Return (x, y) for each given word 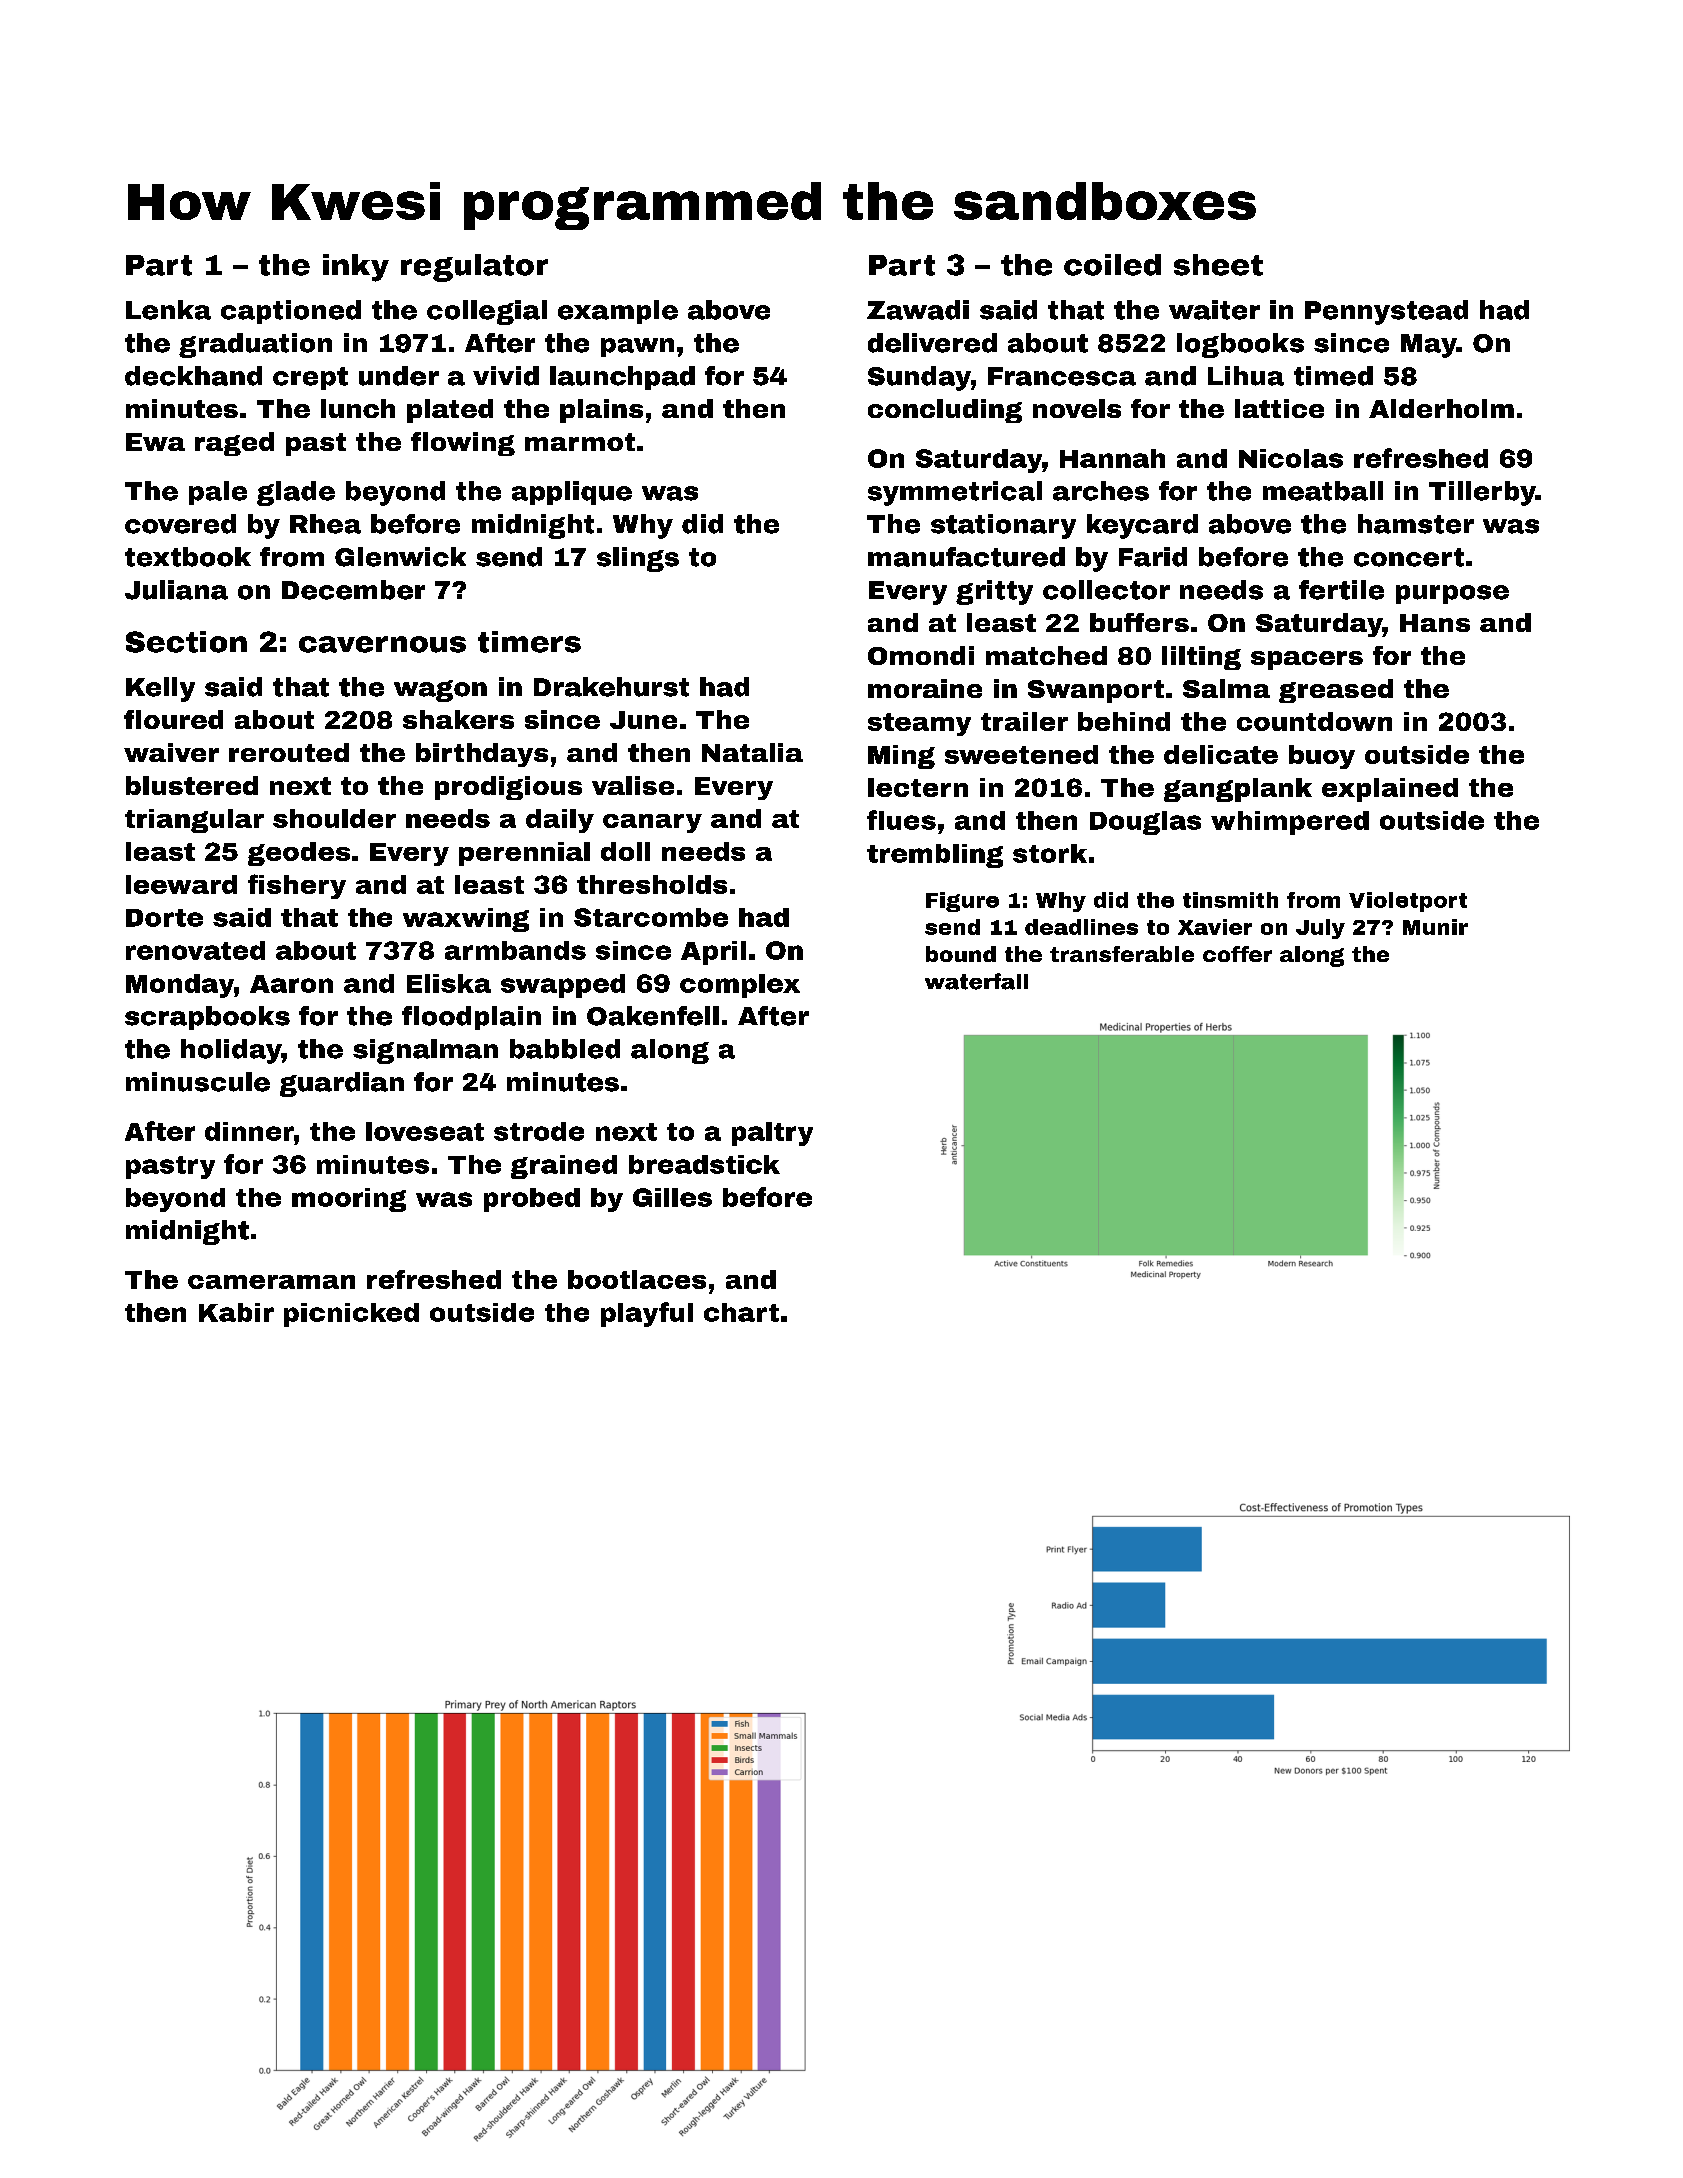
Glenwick (400, 557)
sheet (1218, 265)
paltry (772, 1134)
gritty (994, 592)
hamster (1416, 524)
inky (356, 268)
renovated (195, 950)
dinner (249, 1131)
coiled (1112, 265)
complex (740, 986)
